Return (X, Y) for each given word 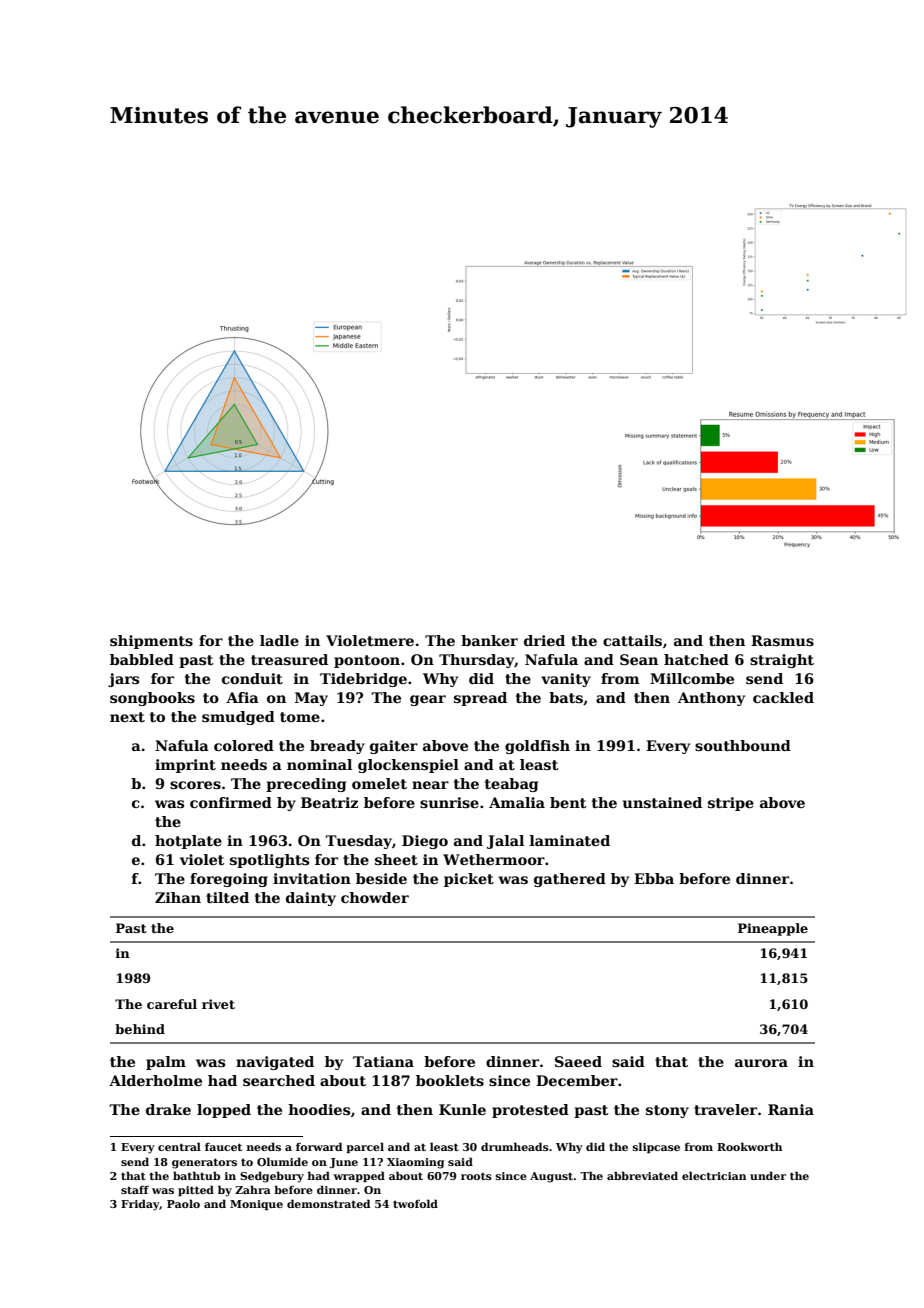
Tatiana (383, 1061)
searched (279, 1080)
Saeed (578, 1061)
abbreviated (642, 1175)
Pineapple (773, 929)
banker (489, 640)
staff (135, 1189)
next (127, 717)
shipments (151, 642)
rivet (218, 1004)
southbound (743, 745)
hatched (696, 659)
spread (480, 699)
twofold (415, 1203)
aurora (761, 1063)
